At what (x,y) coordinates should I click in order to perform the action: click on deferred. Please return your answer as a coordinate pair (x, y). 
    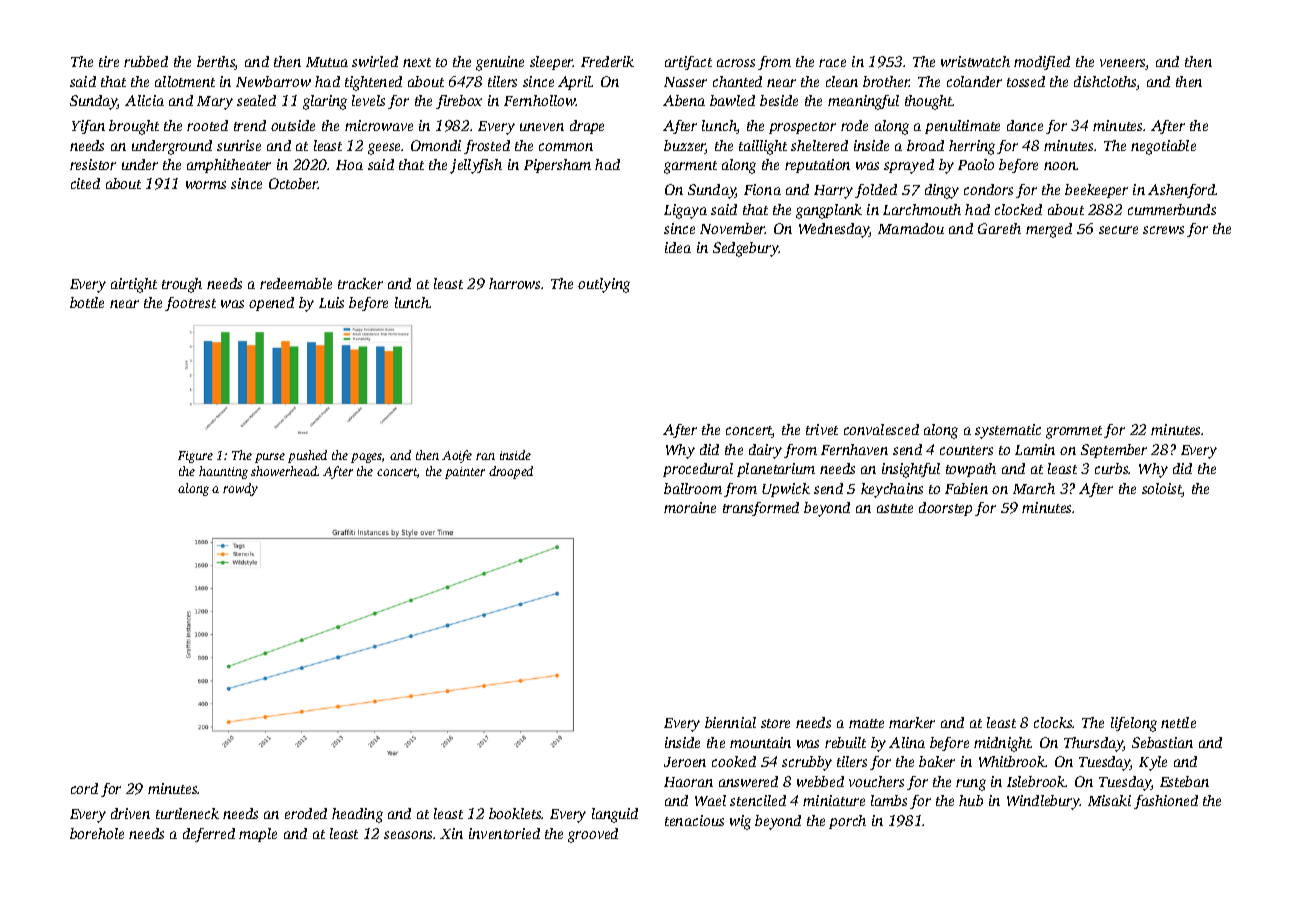
    Looking at the image, I should click on (209, 835).
